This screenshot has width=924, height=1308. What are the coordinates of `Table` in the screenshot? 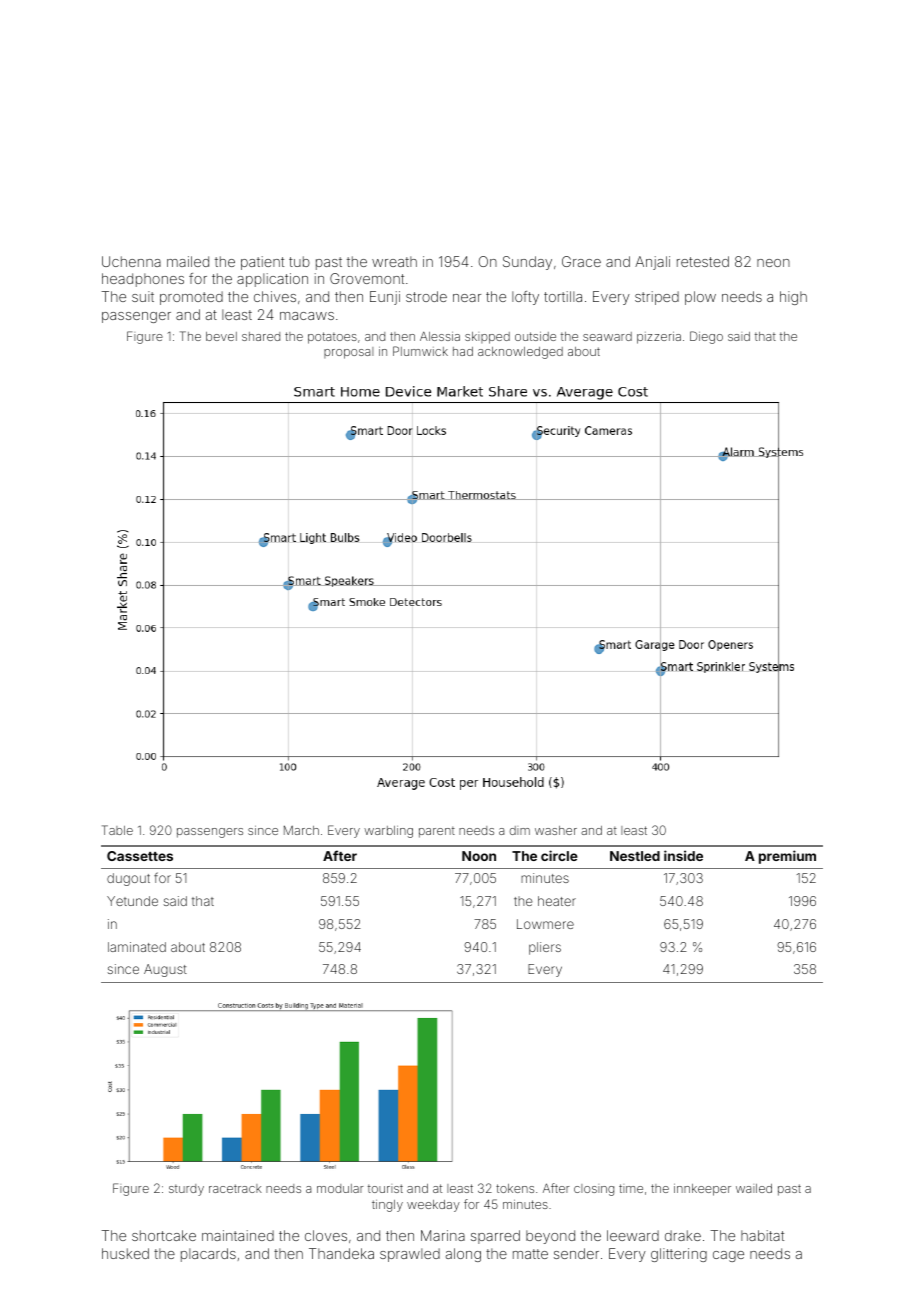 It's located at (117, 830).
